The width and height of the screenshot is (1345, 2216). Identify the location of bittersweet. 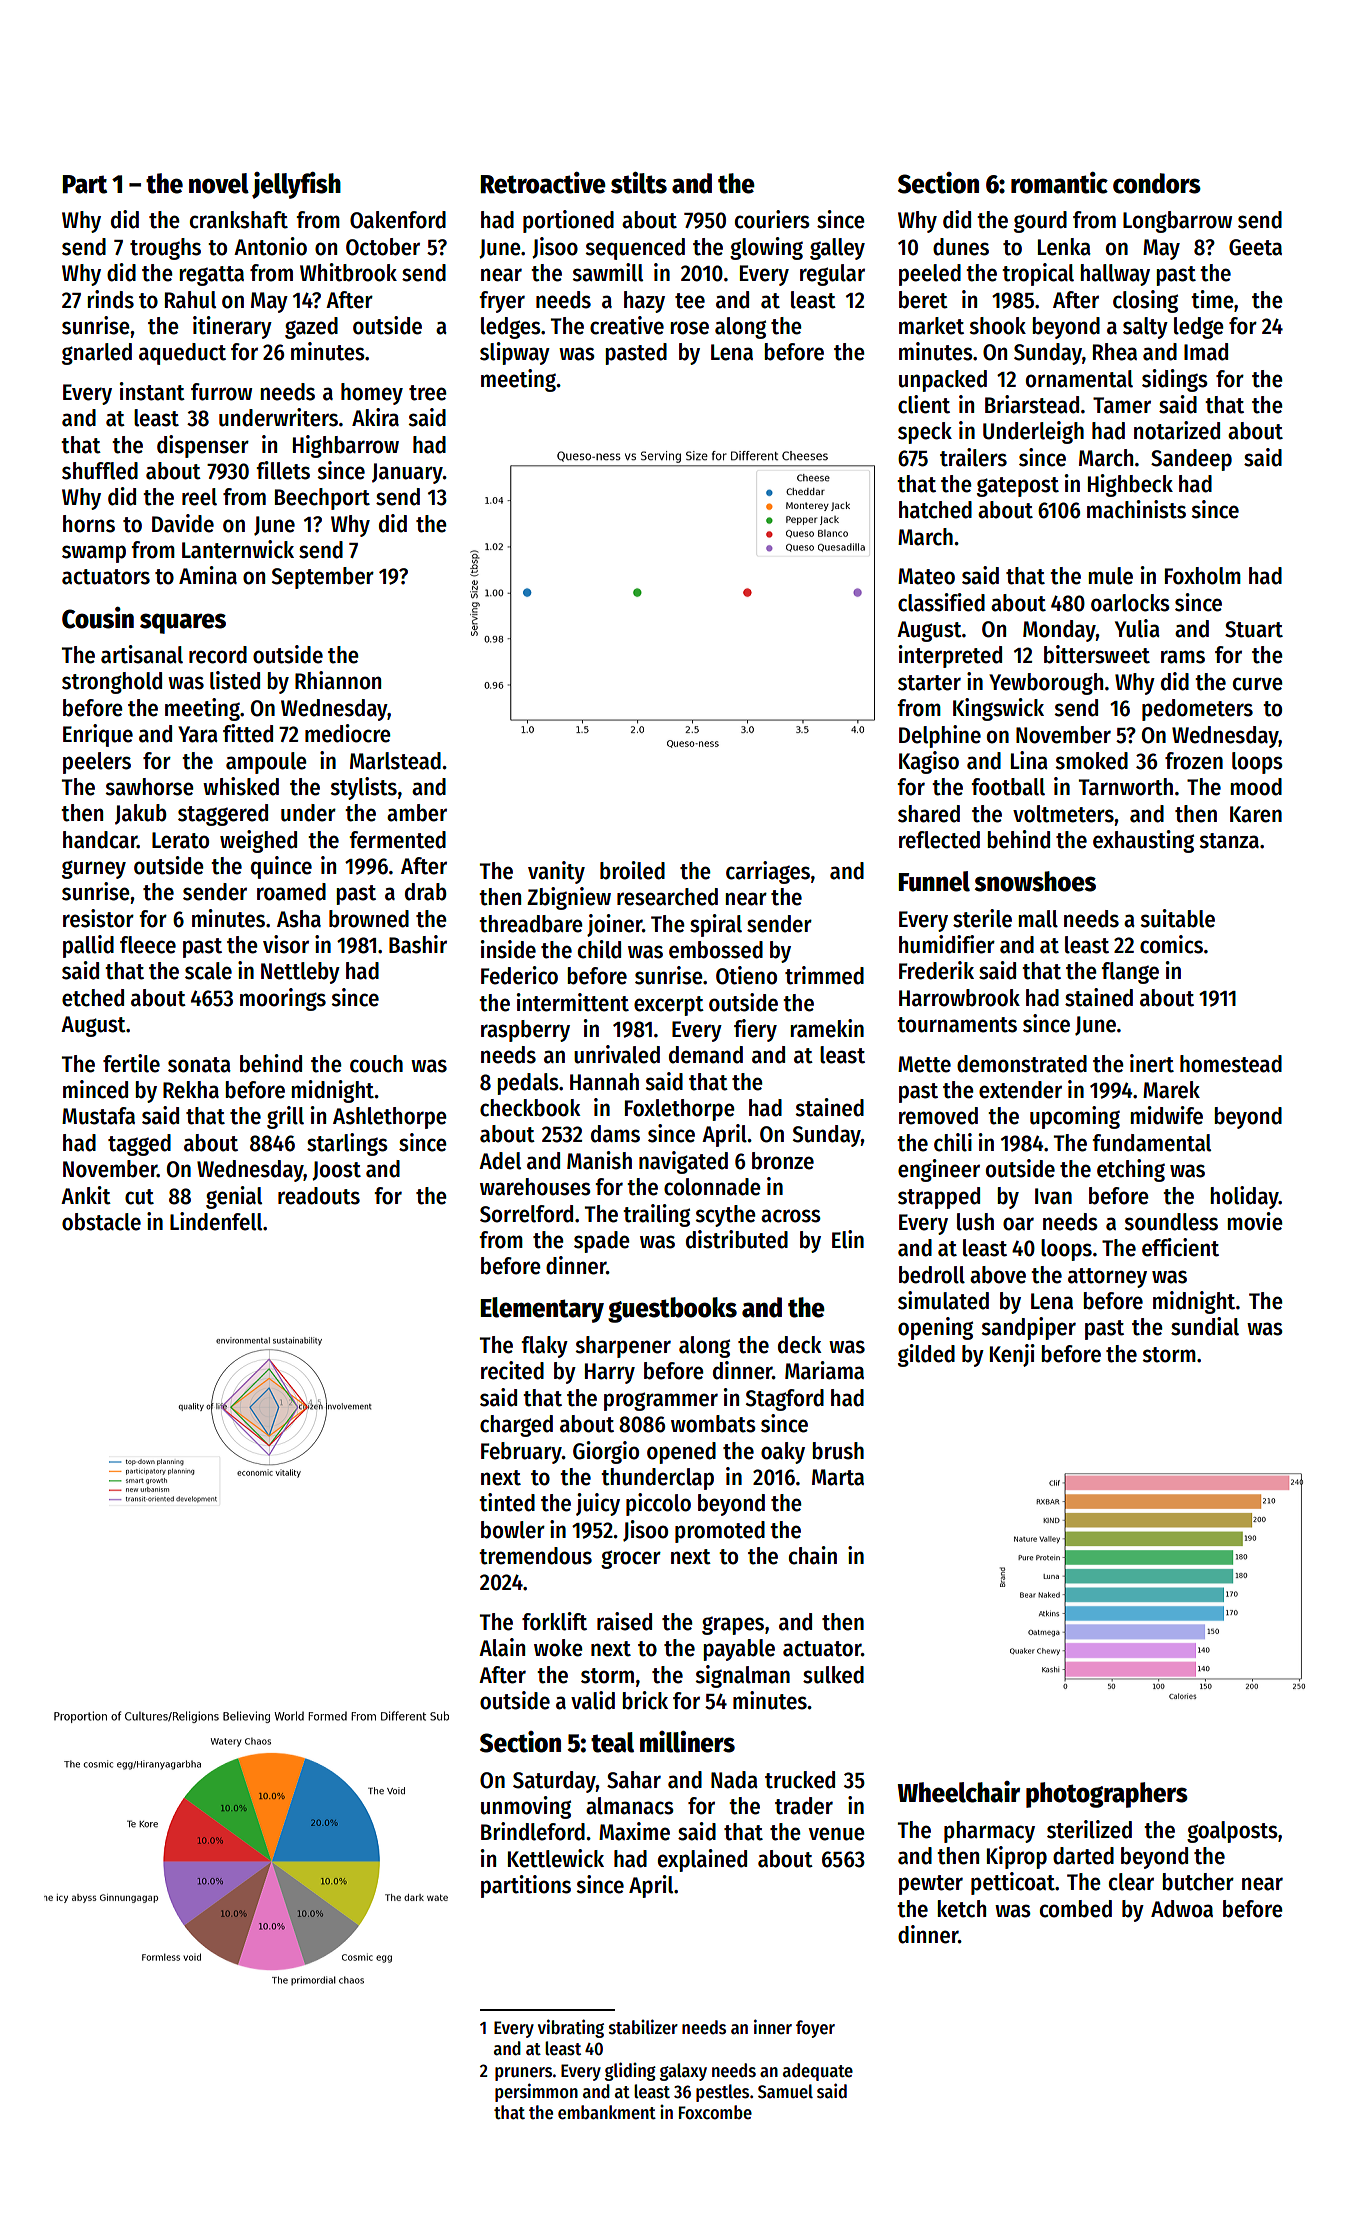
(1097, 654).
